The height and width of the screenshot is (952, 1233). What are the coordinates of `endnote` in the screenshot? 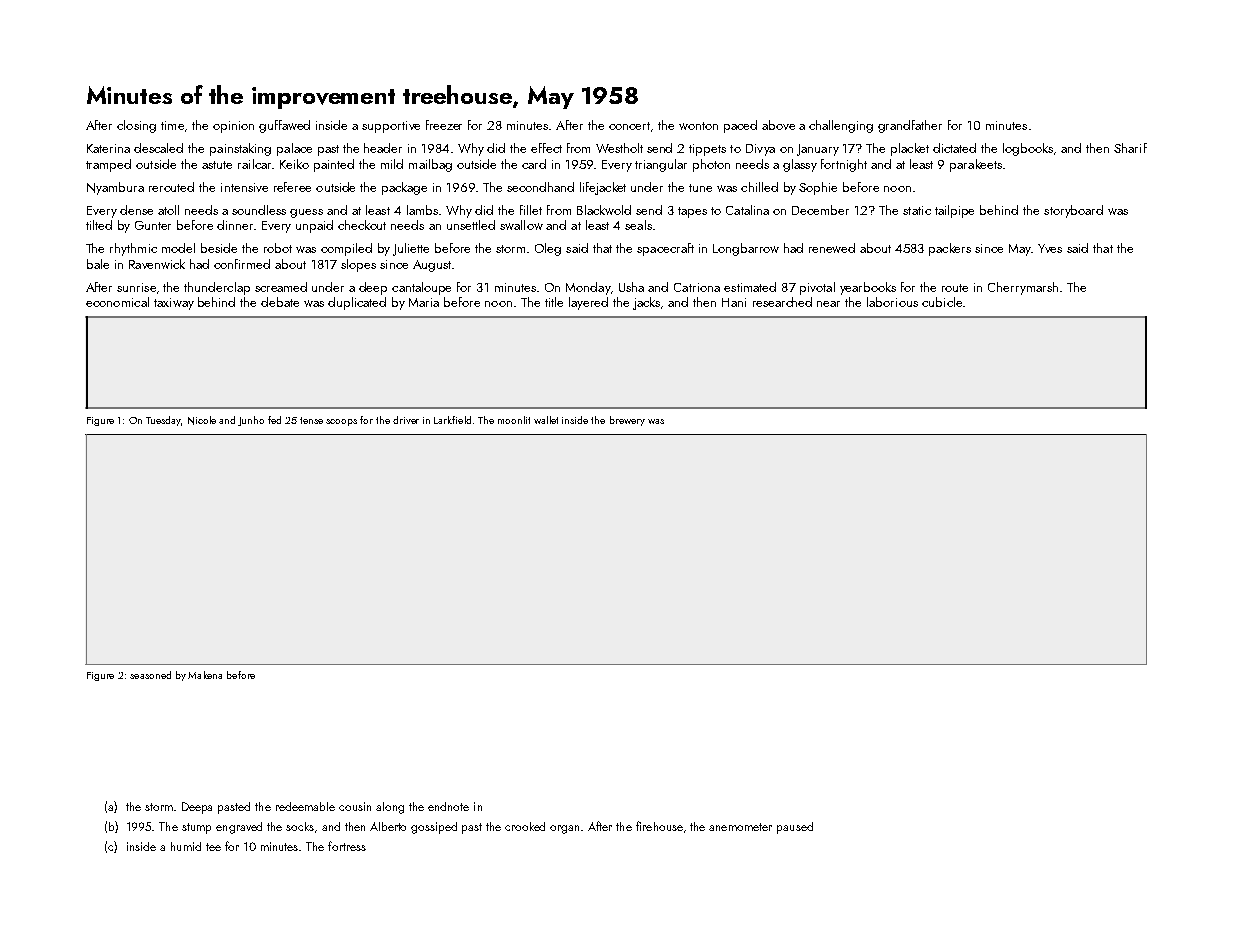 It's located at (448, 806).
